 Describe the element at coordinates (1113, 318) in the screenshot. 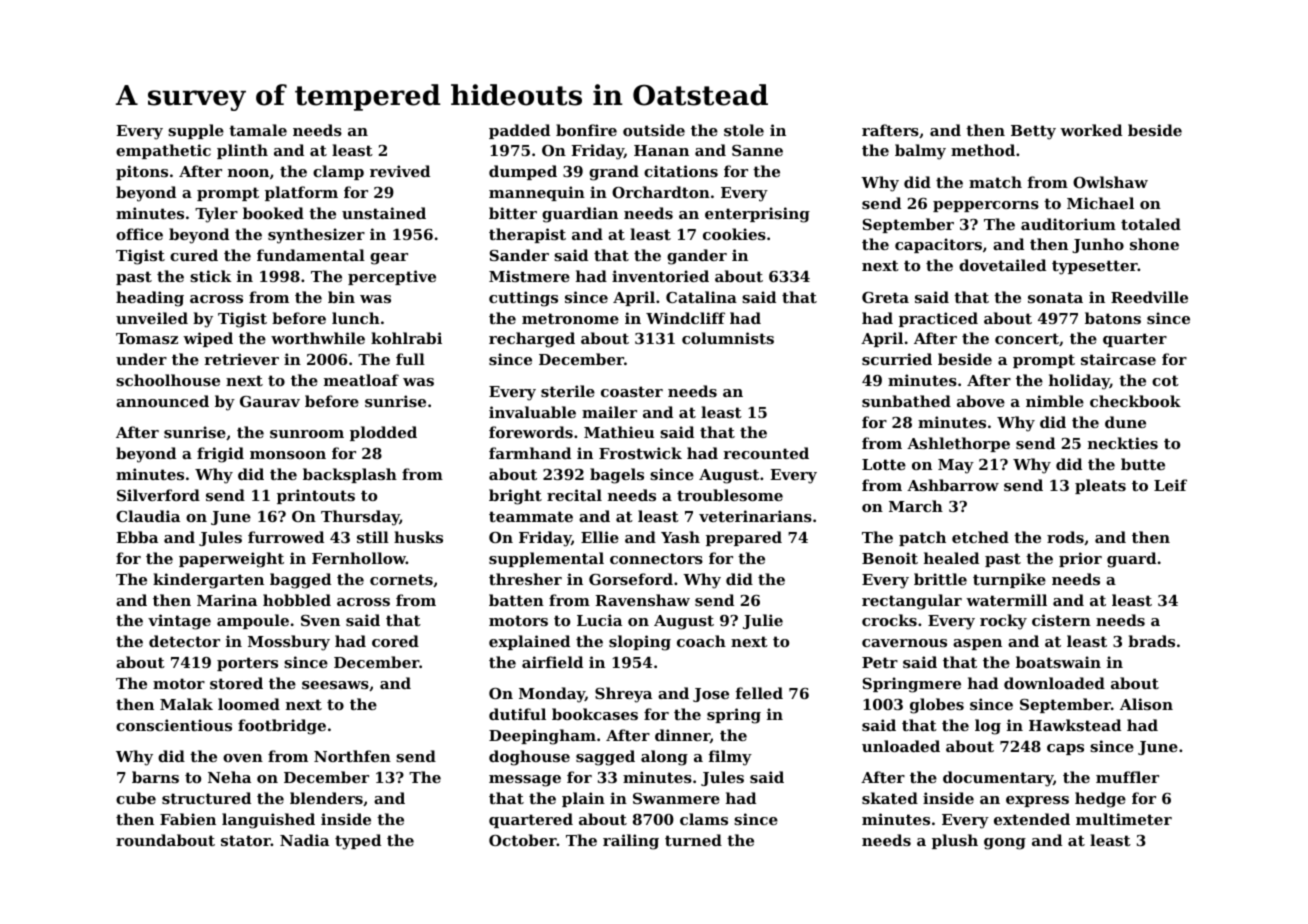

I see `batons` at that location.
